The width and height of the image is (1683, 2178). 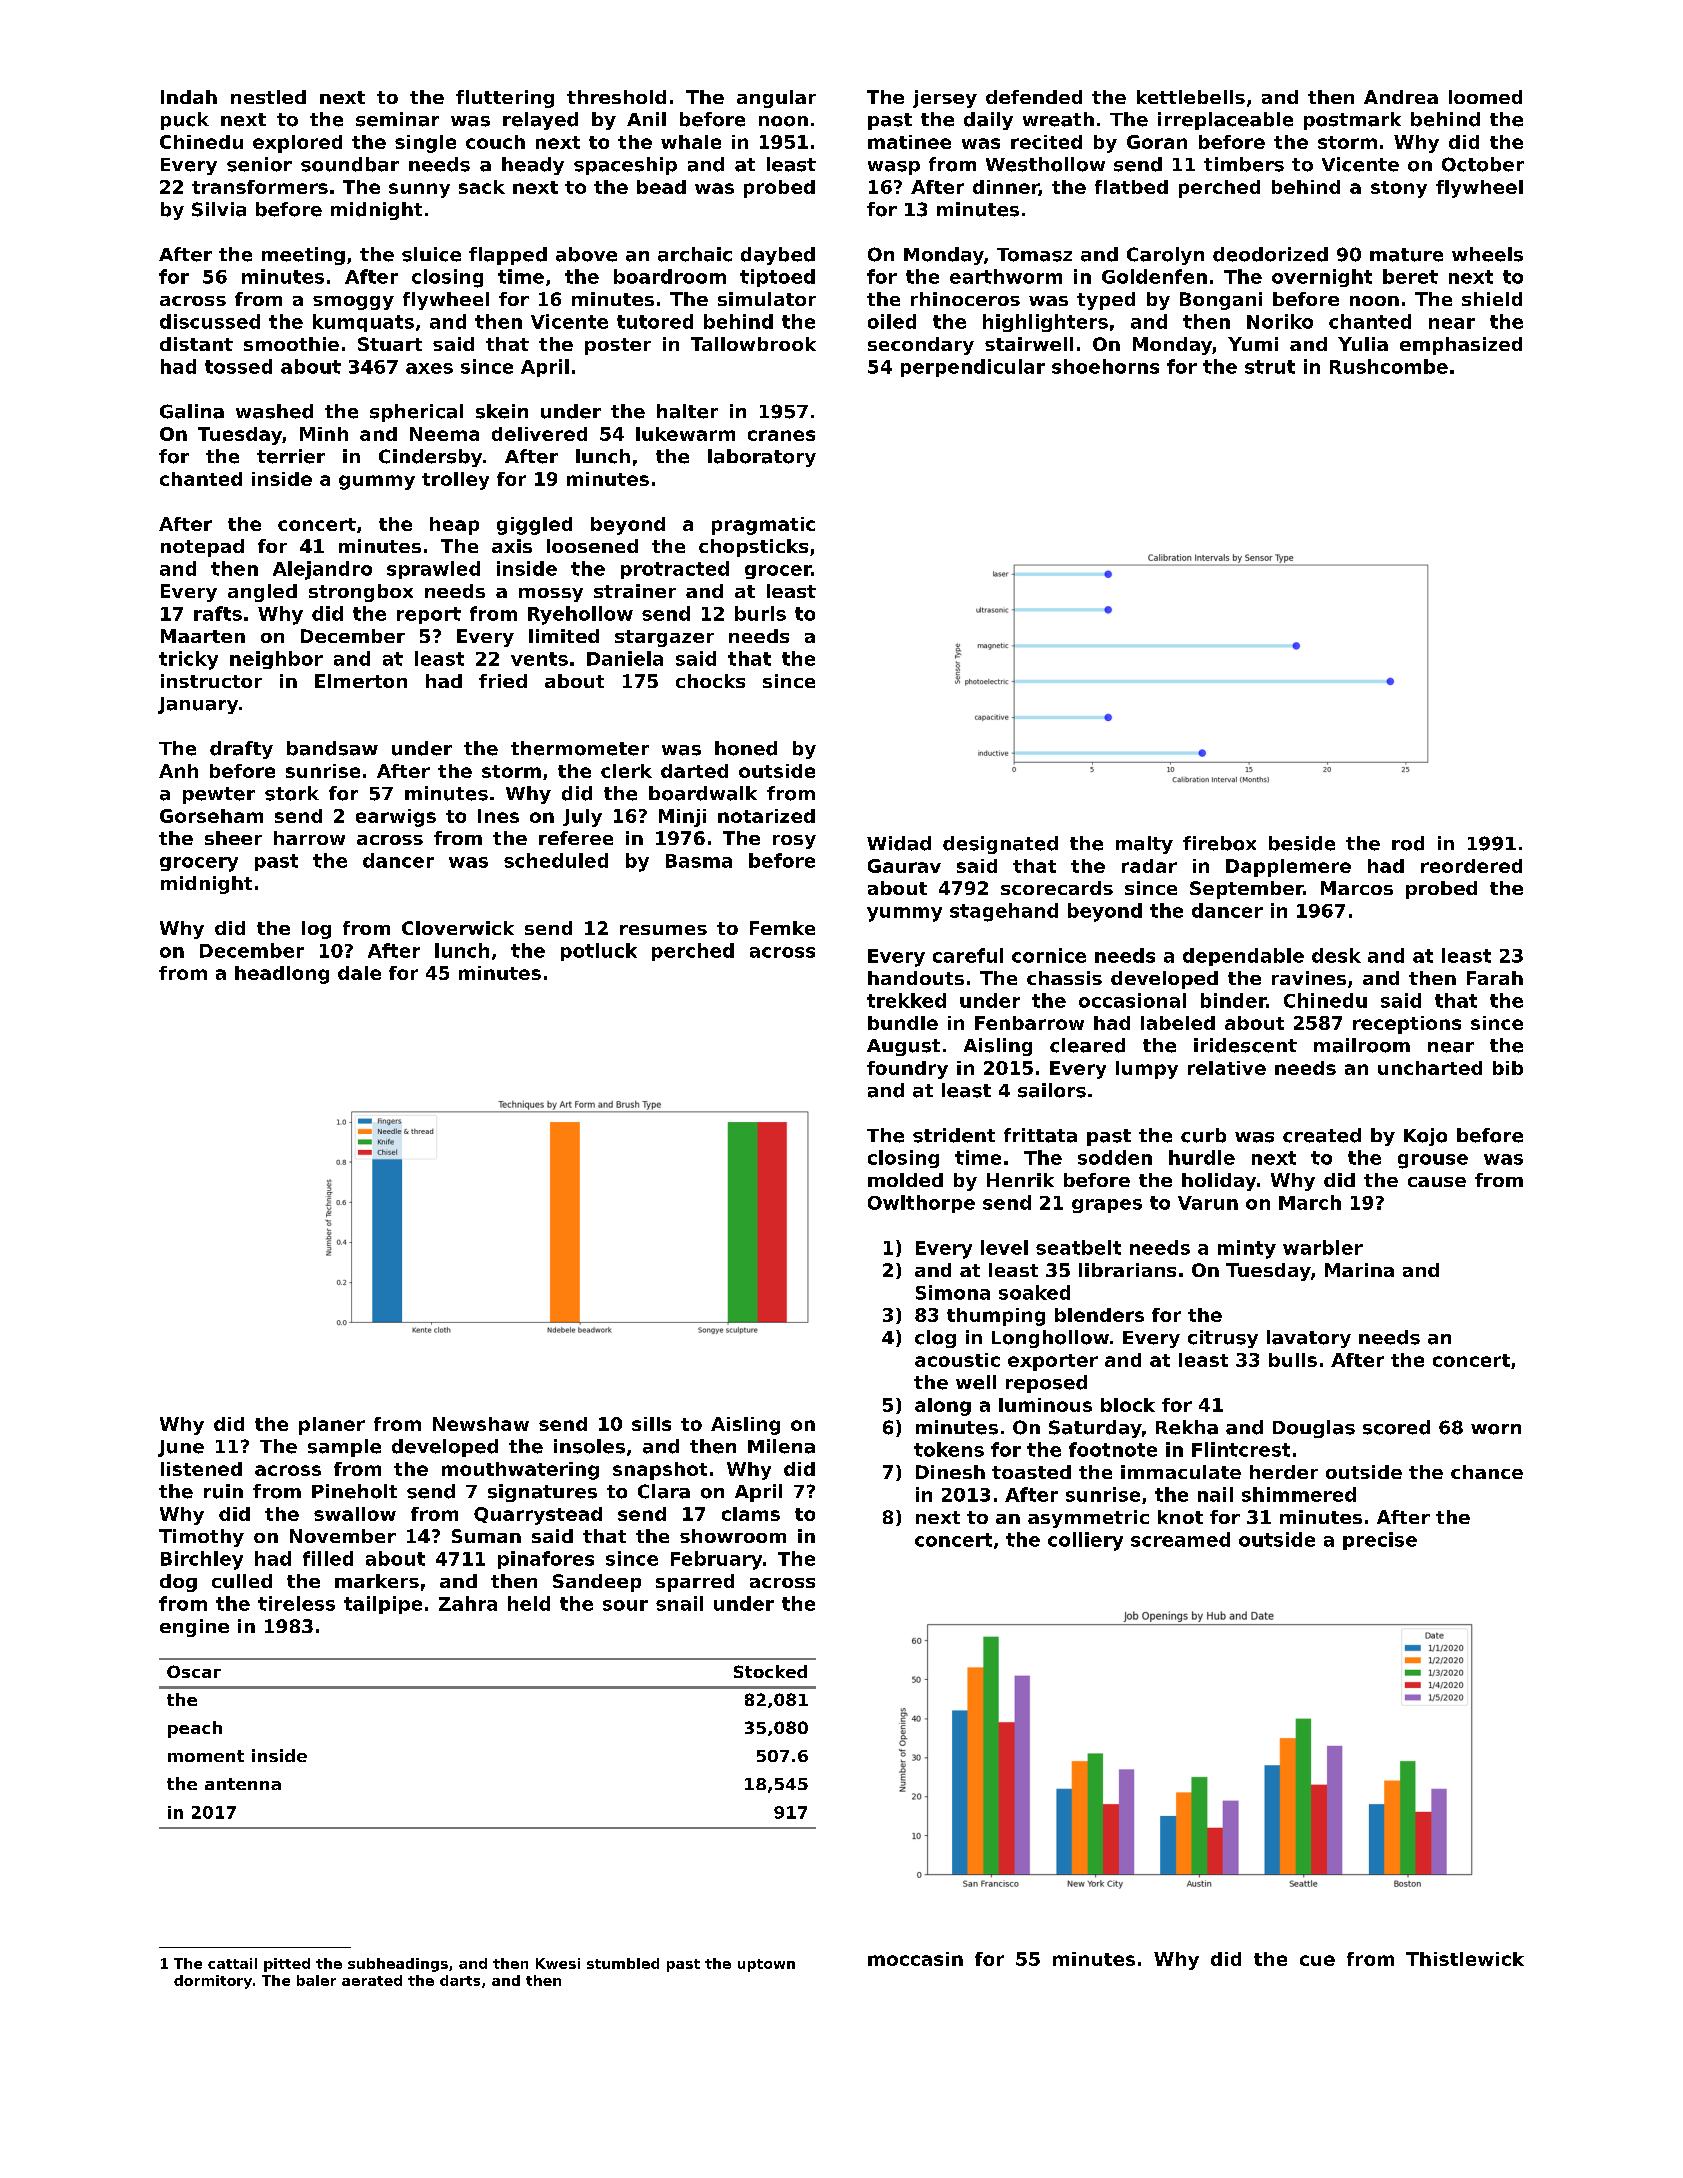 I want to click on darts, so click(x=460, y=1980).
